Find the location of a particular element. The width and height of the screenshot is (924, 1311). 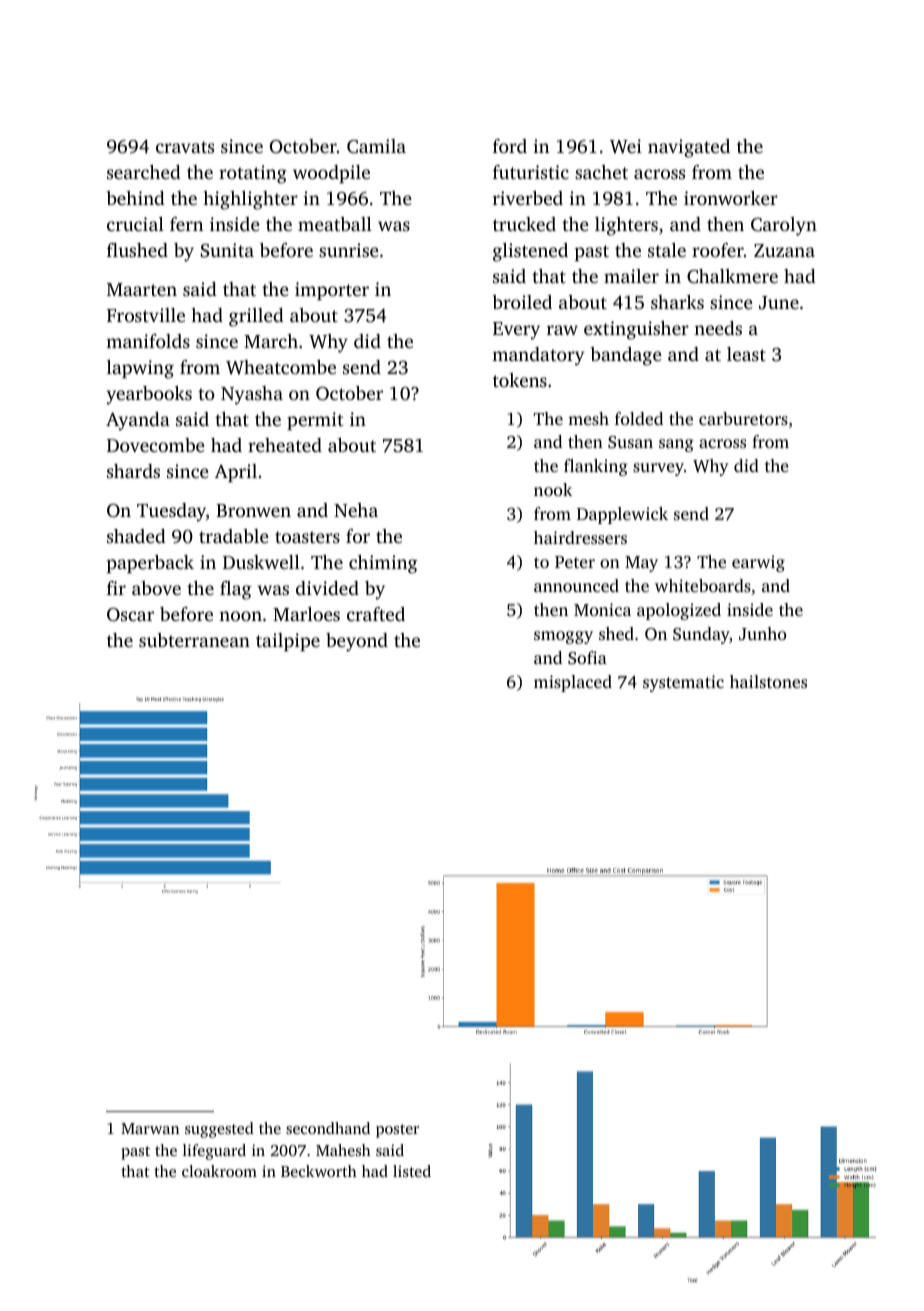

systematic is located at coordinates (683, 683).
